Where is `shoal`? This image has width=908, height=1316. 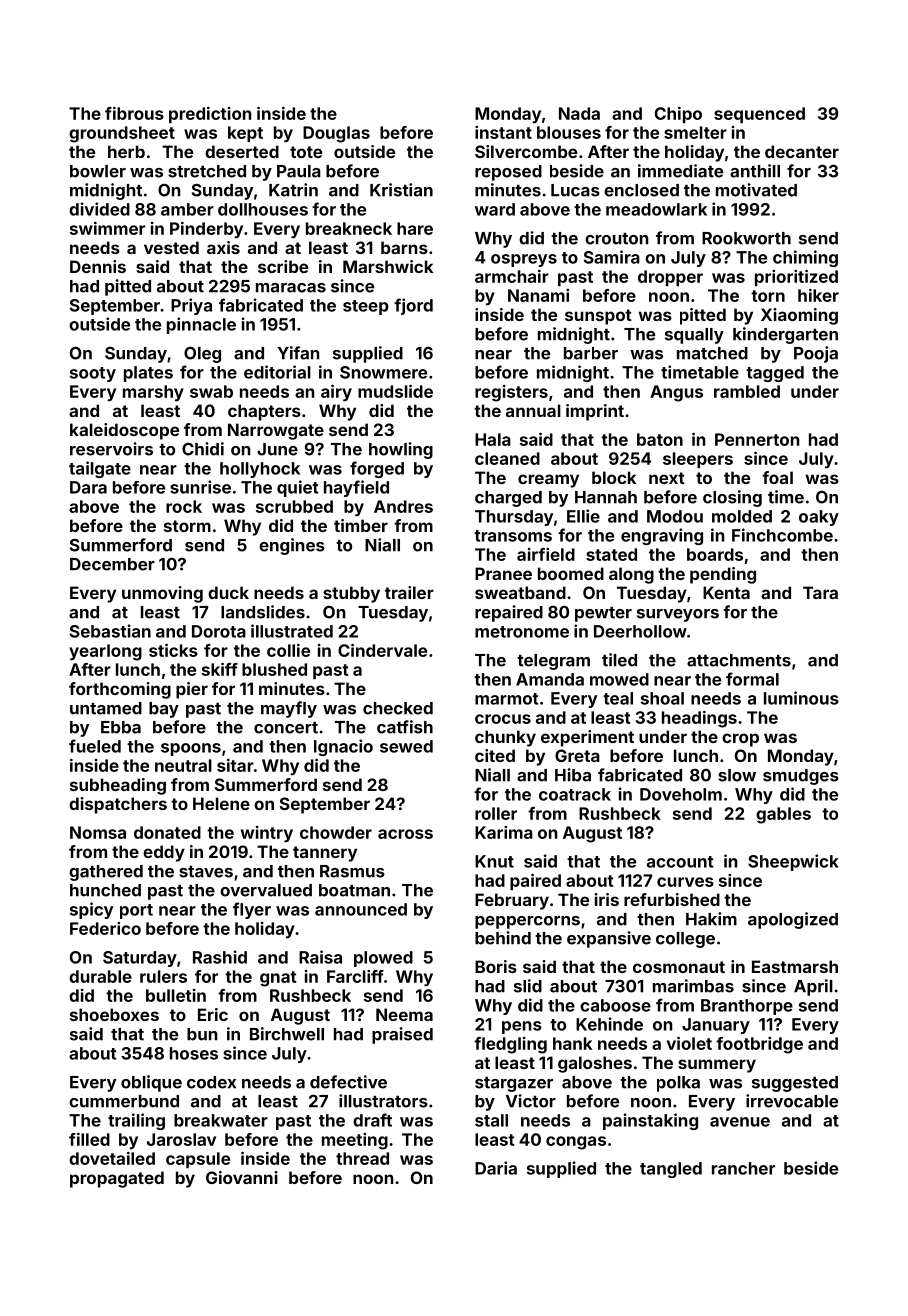 shoal is located at coordinates (662, 698).
